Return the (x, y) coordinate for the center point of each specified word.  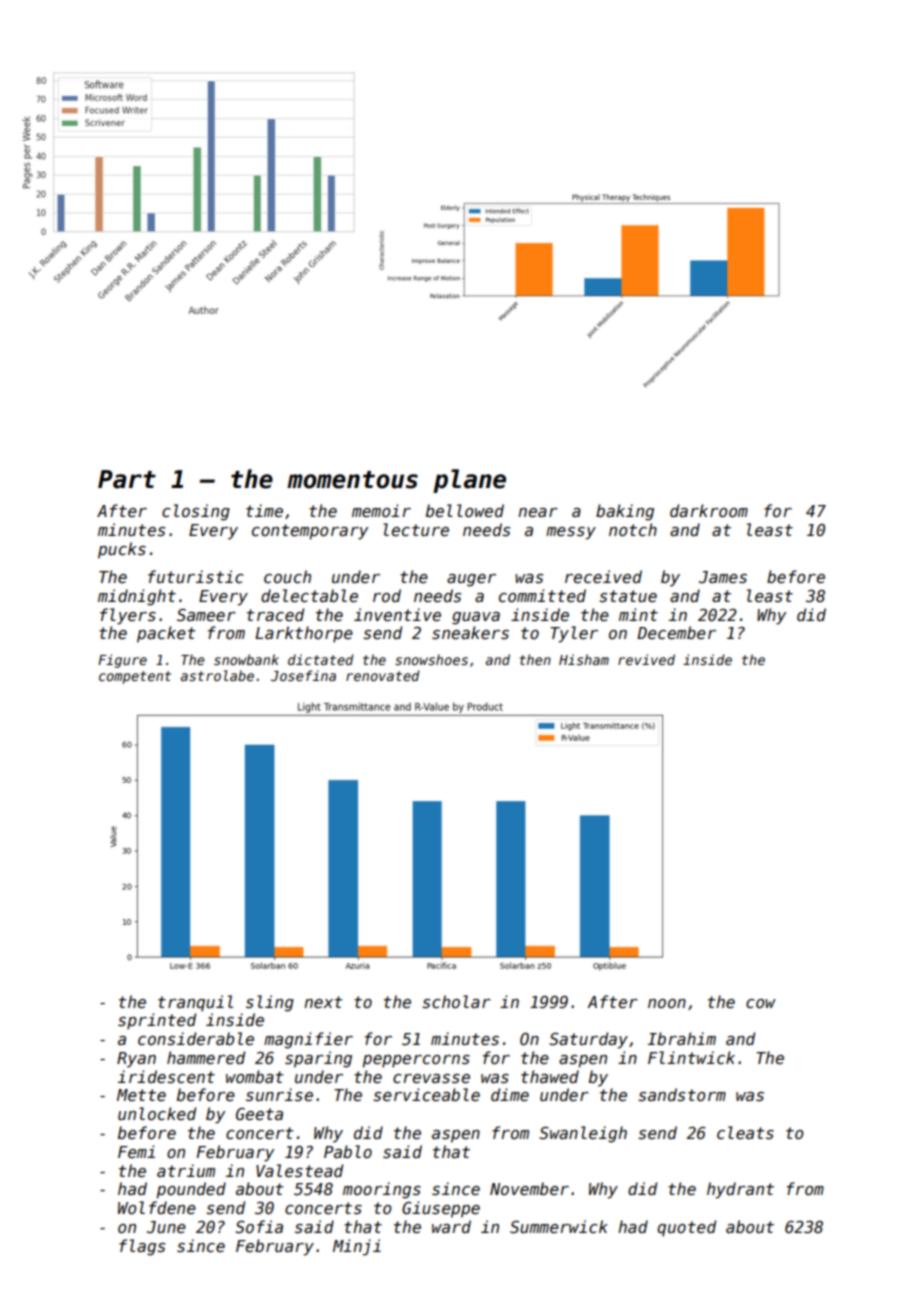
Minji (357, 1247)
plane (469, 481)
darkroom (709, 510)
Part (127, 479)
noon (667, 1003)
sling (270, 1003)
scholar (456, 1002)
